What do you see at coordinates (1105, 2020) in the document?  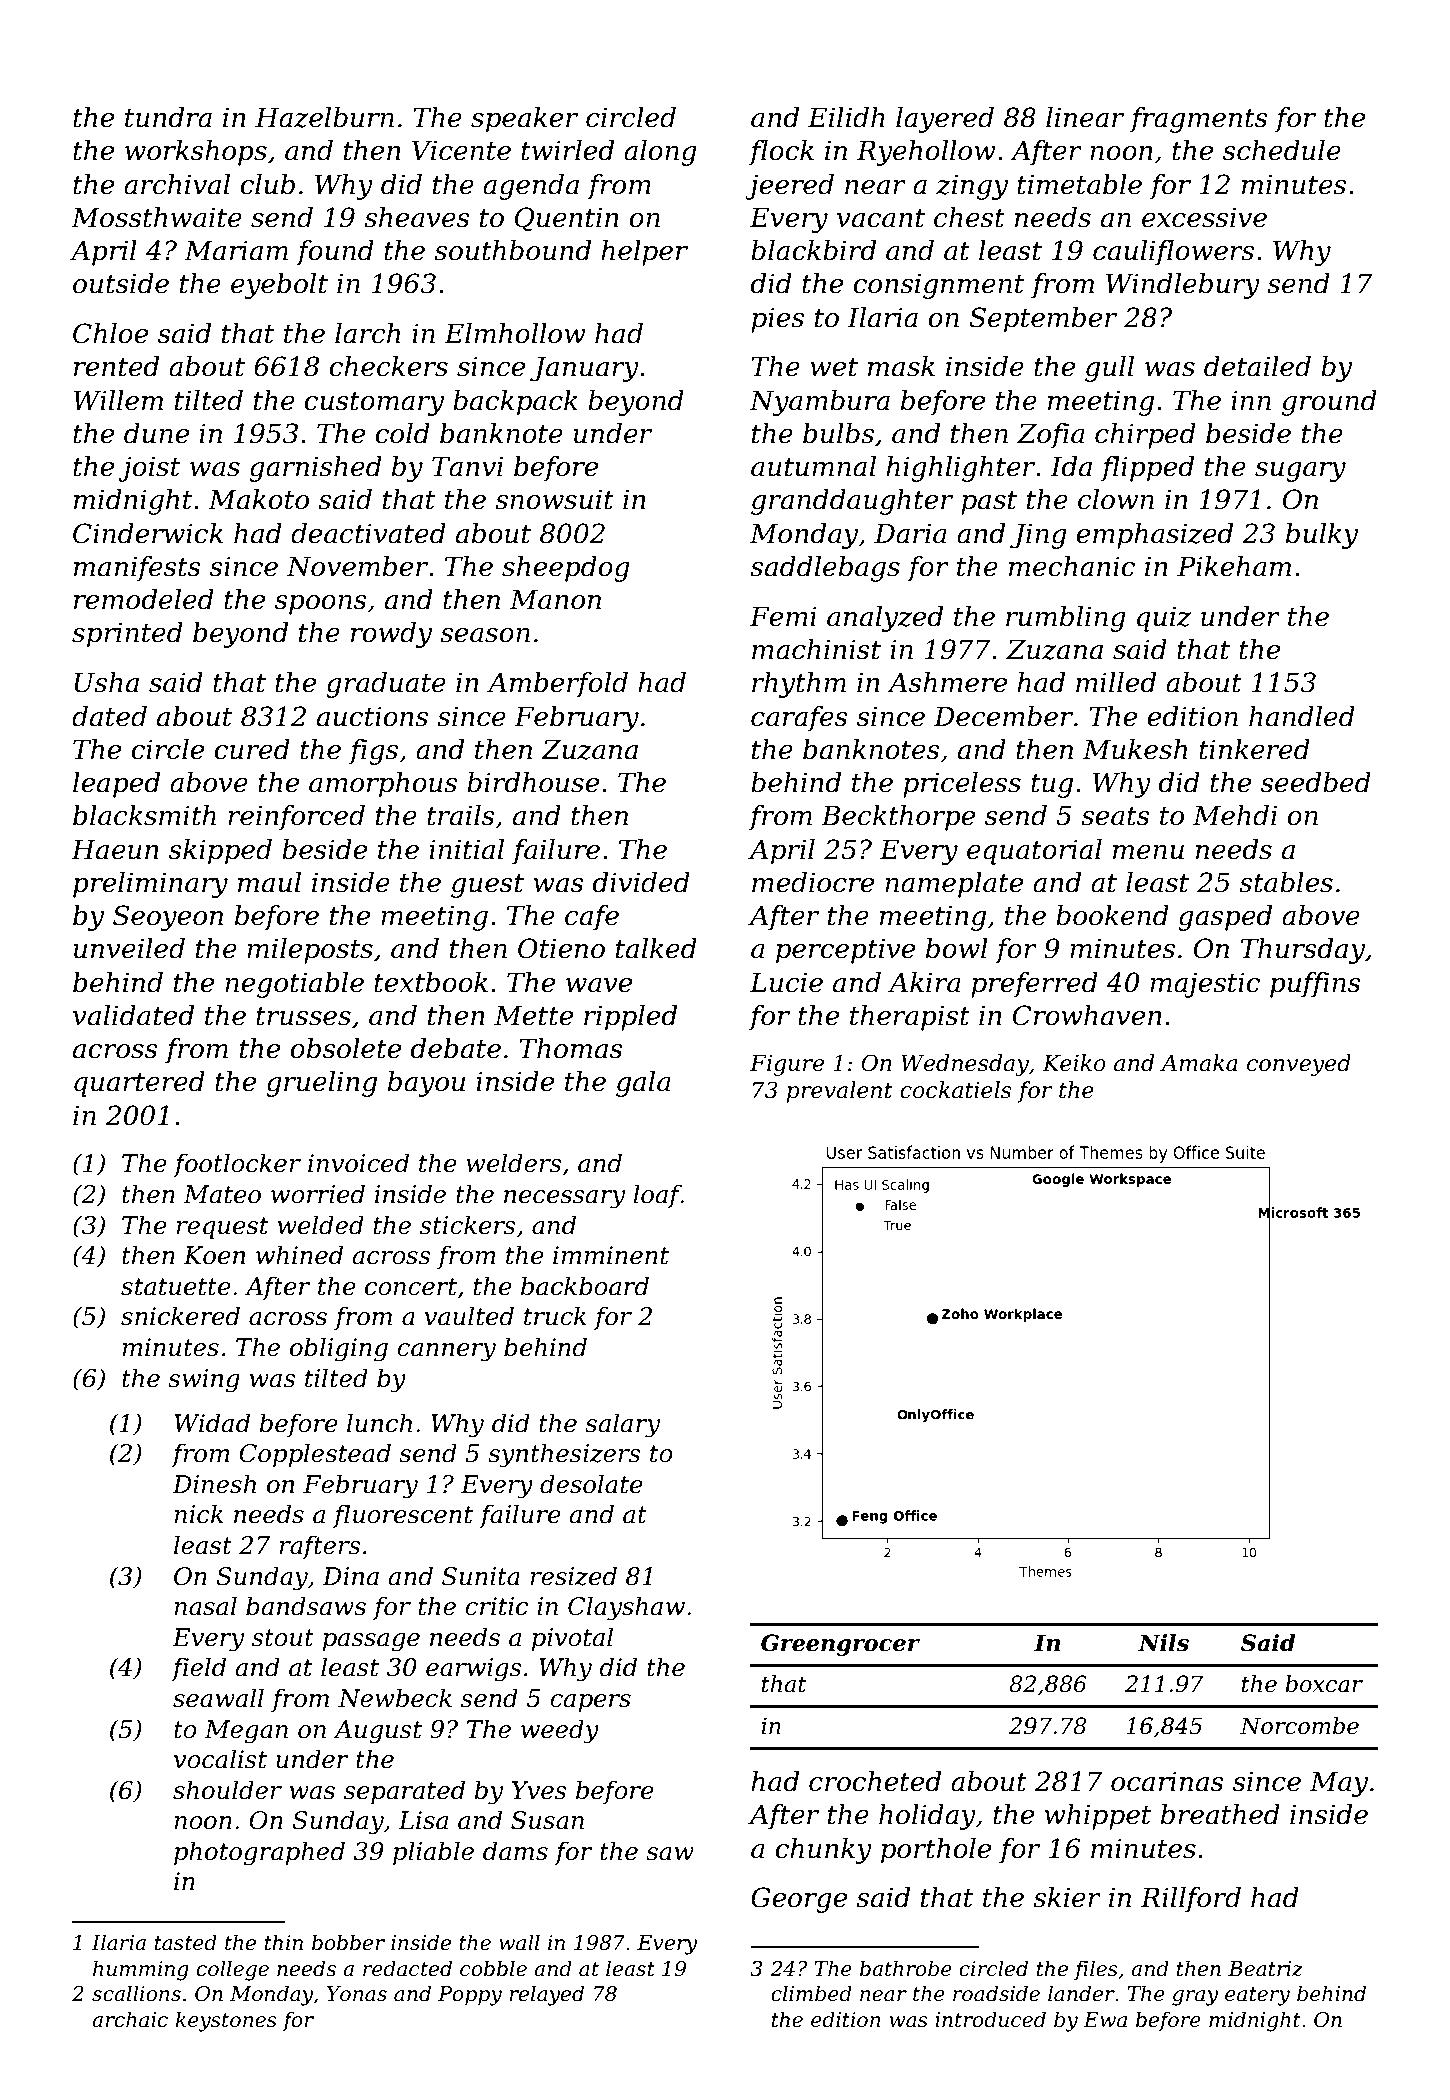 I see `Ewa` at bounding box center [1105, 2020].
